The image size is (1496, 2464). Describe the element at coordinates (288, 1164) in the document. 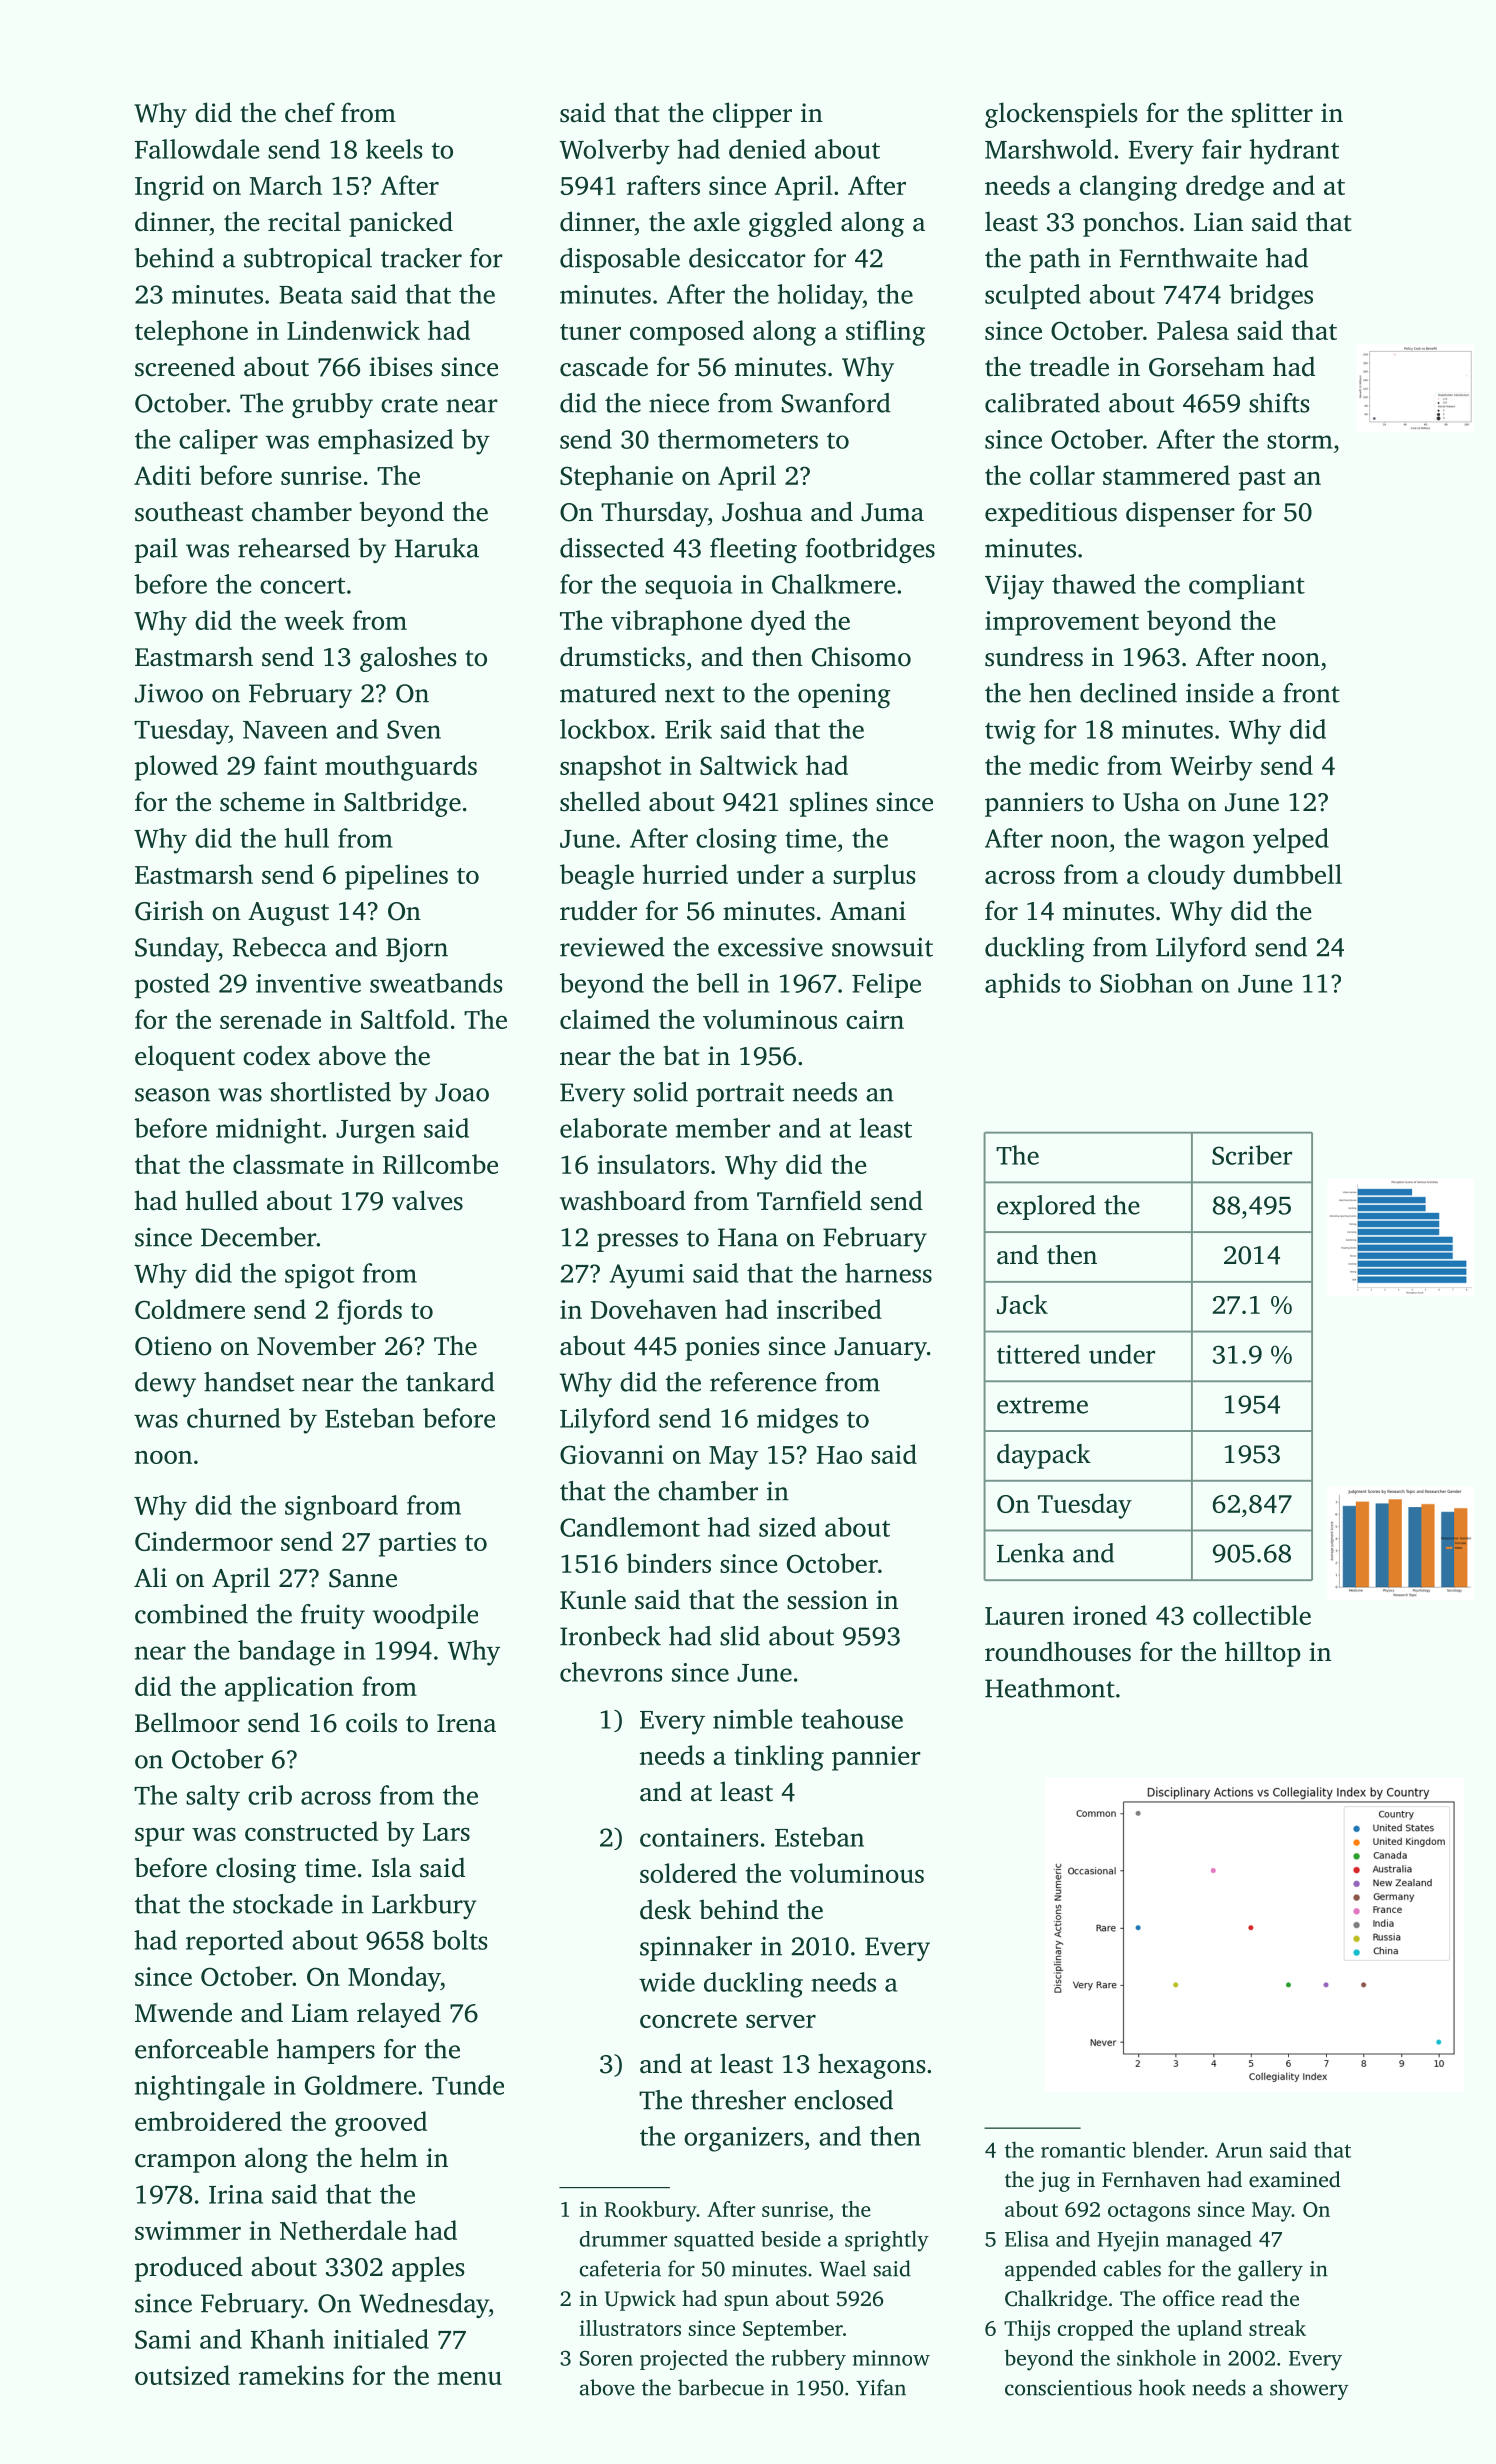

I see `classmate` at that location.
